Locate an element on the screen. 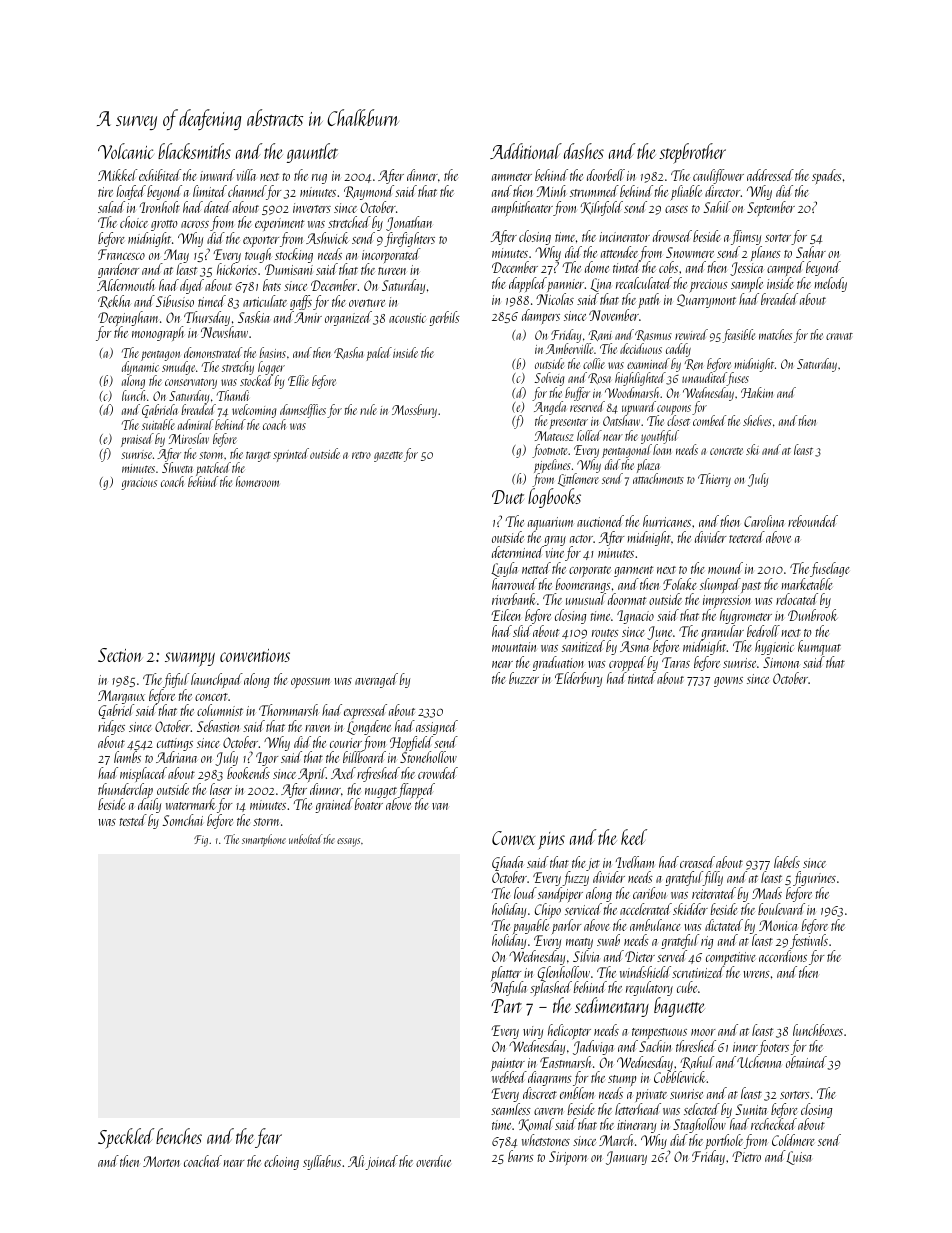  stepbrother is located at coordinates (692, 153).
